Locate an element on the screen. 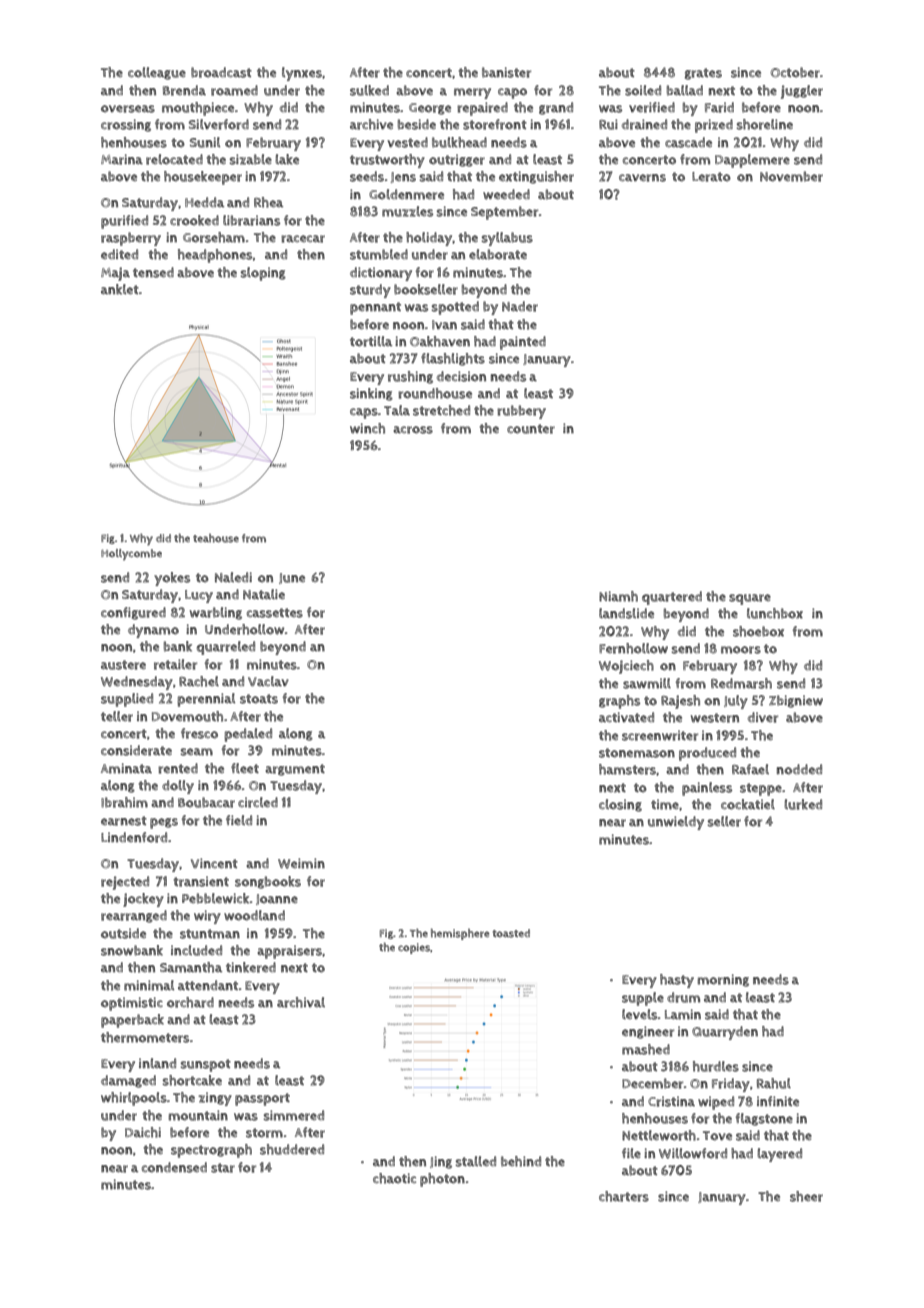 The width and height of the screenshot is (924, 1308). Hollycombe is located at coordinates (131, 555).
